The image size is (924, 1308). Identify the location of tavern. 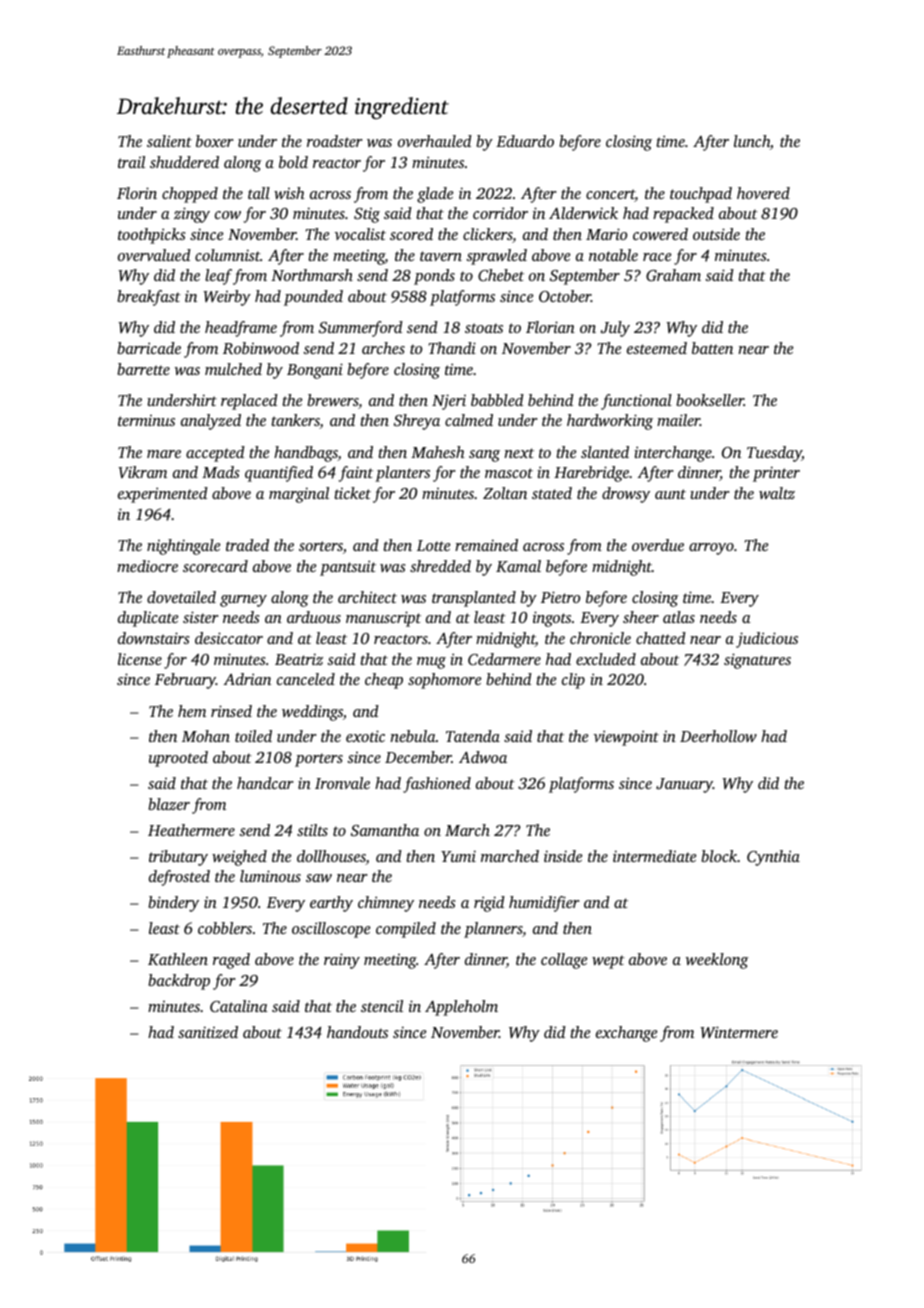
(441, 256).
